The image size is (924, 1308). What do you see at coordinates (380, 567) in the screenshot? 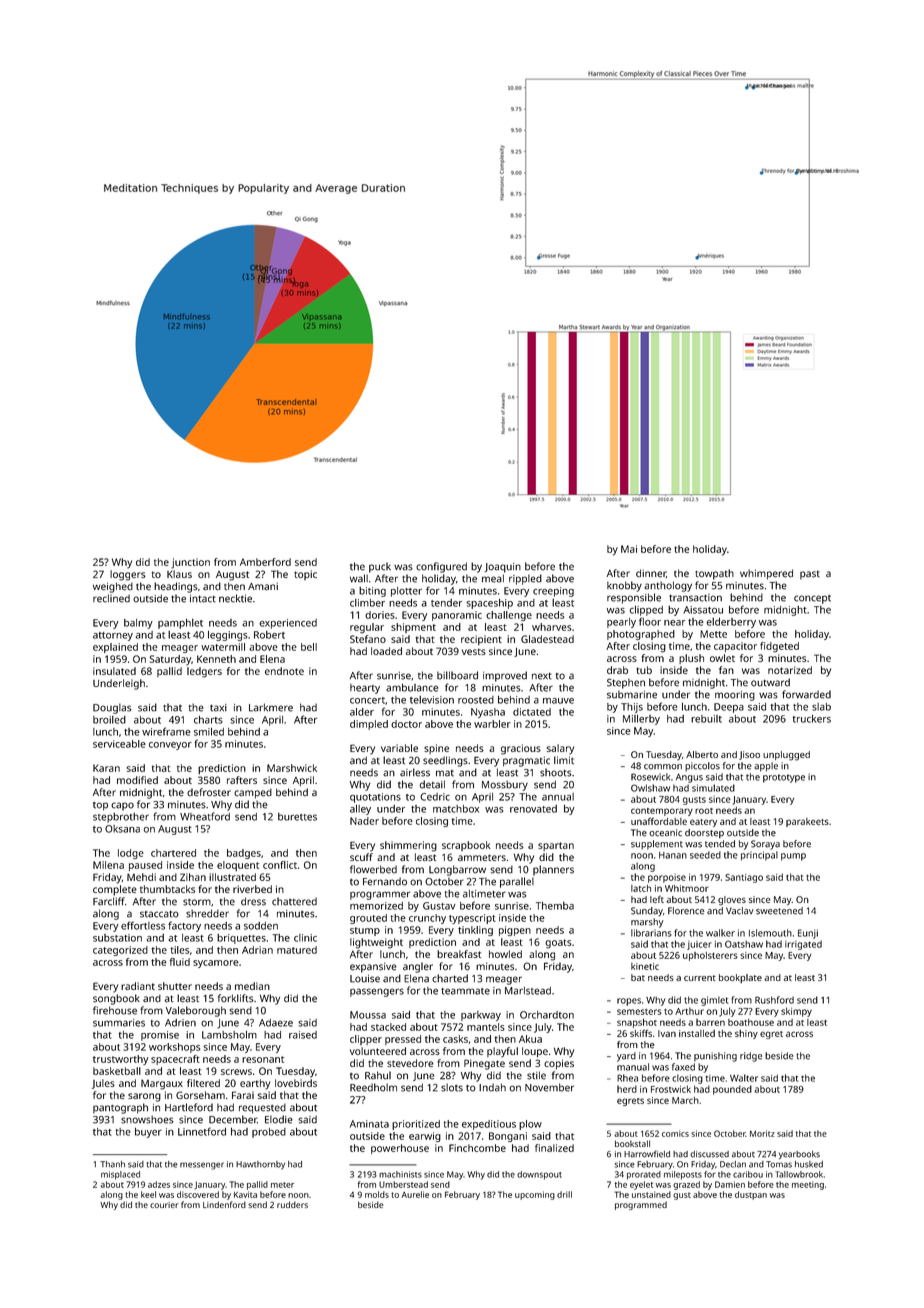
I see `puck` at bounding box center [380, 567].
